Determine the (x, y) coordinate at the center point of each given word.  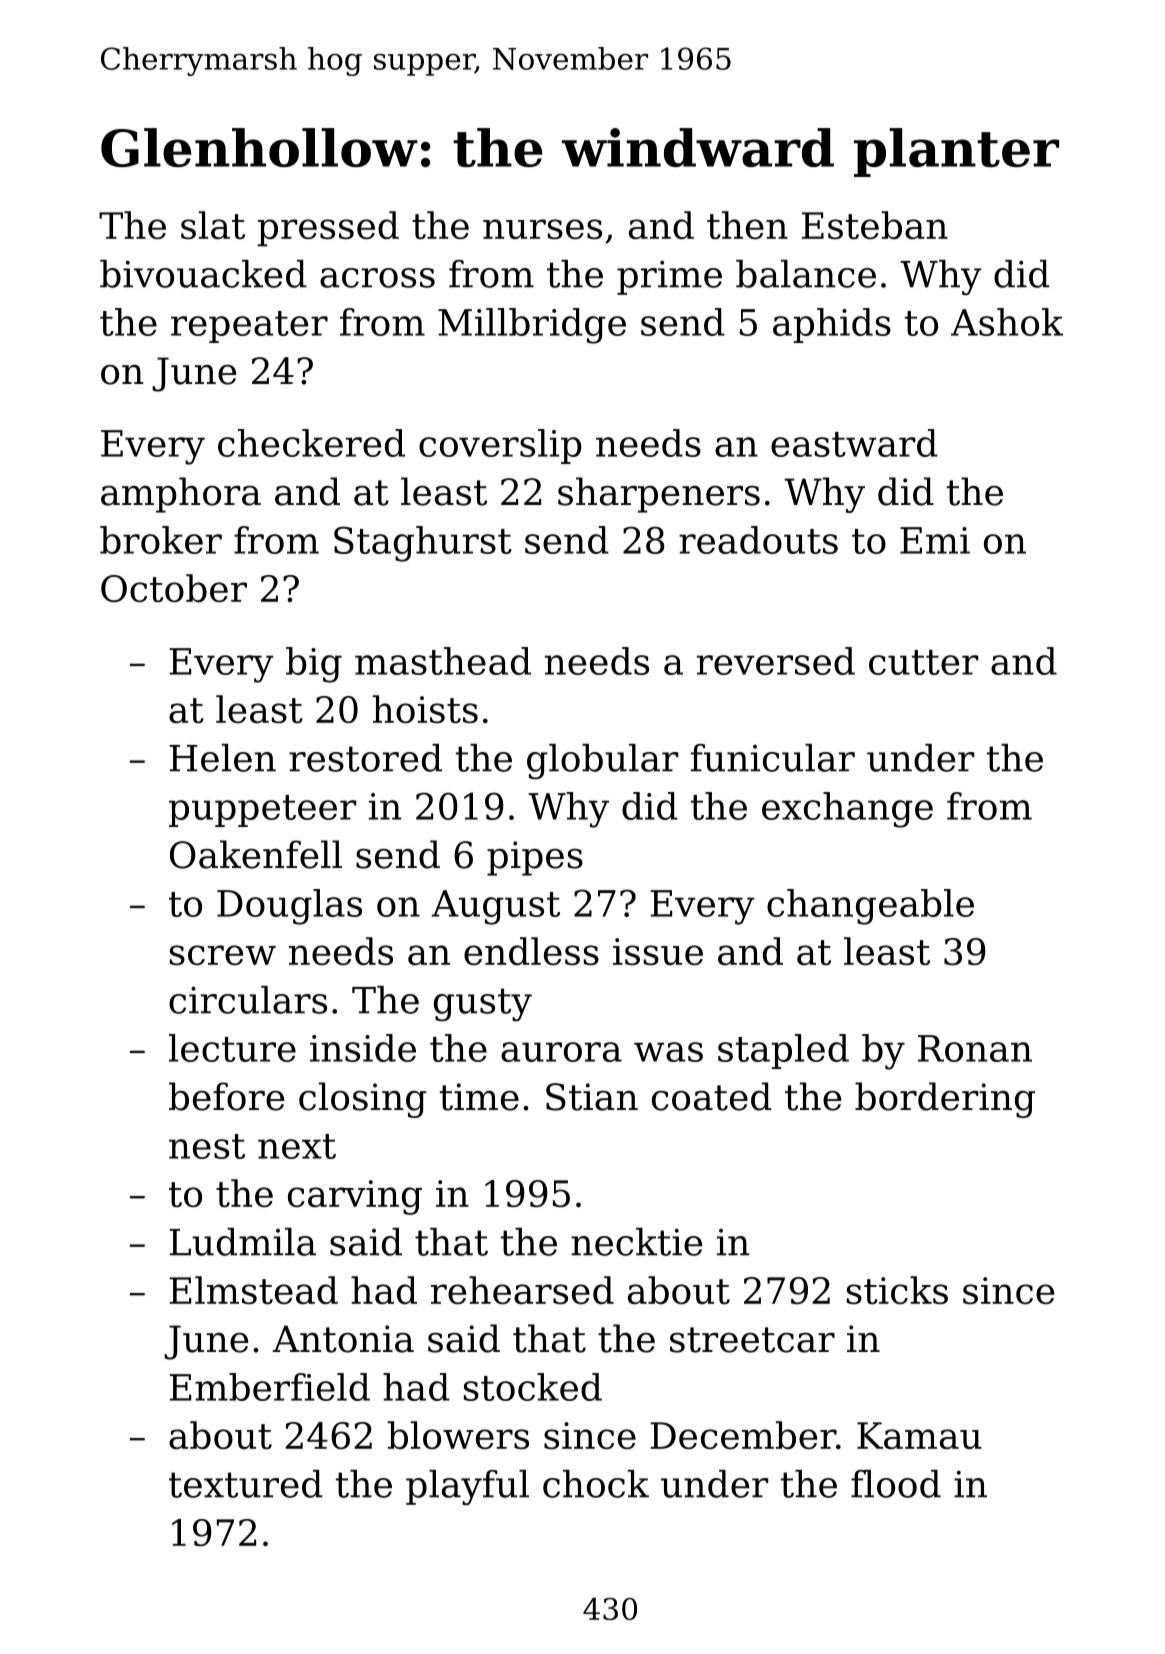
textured (246, 1484)
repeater (249, 327)
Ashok (1007, 322)
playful (467, 1487)
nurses (542, 229)
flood (896, 1484)
